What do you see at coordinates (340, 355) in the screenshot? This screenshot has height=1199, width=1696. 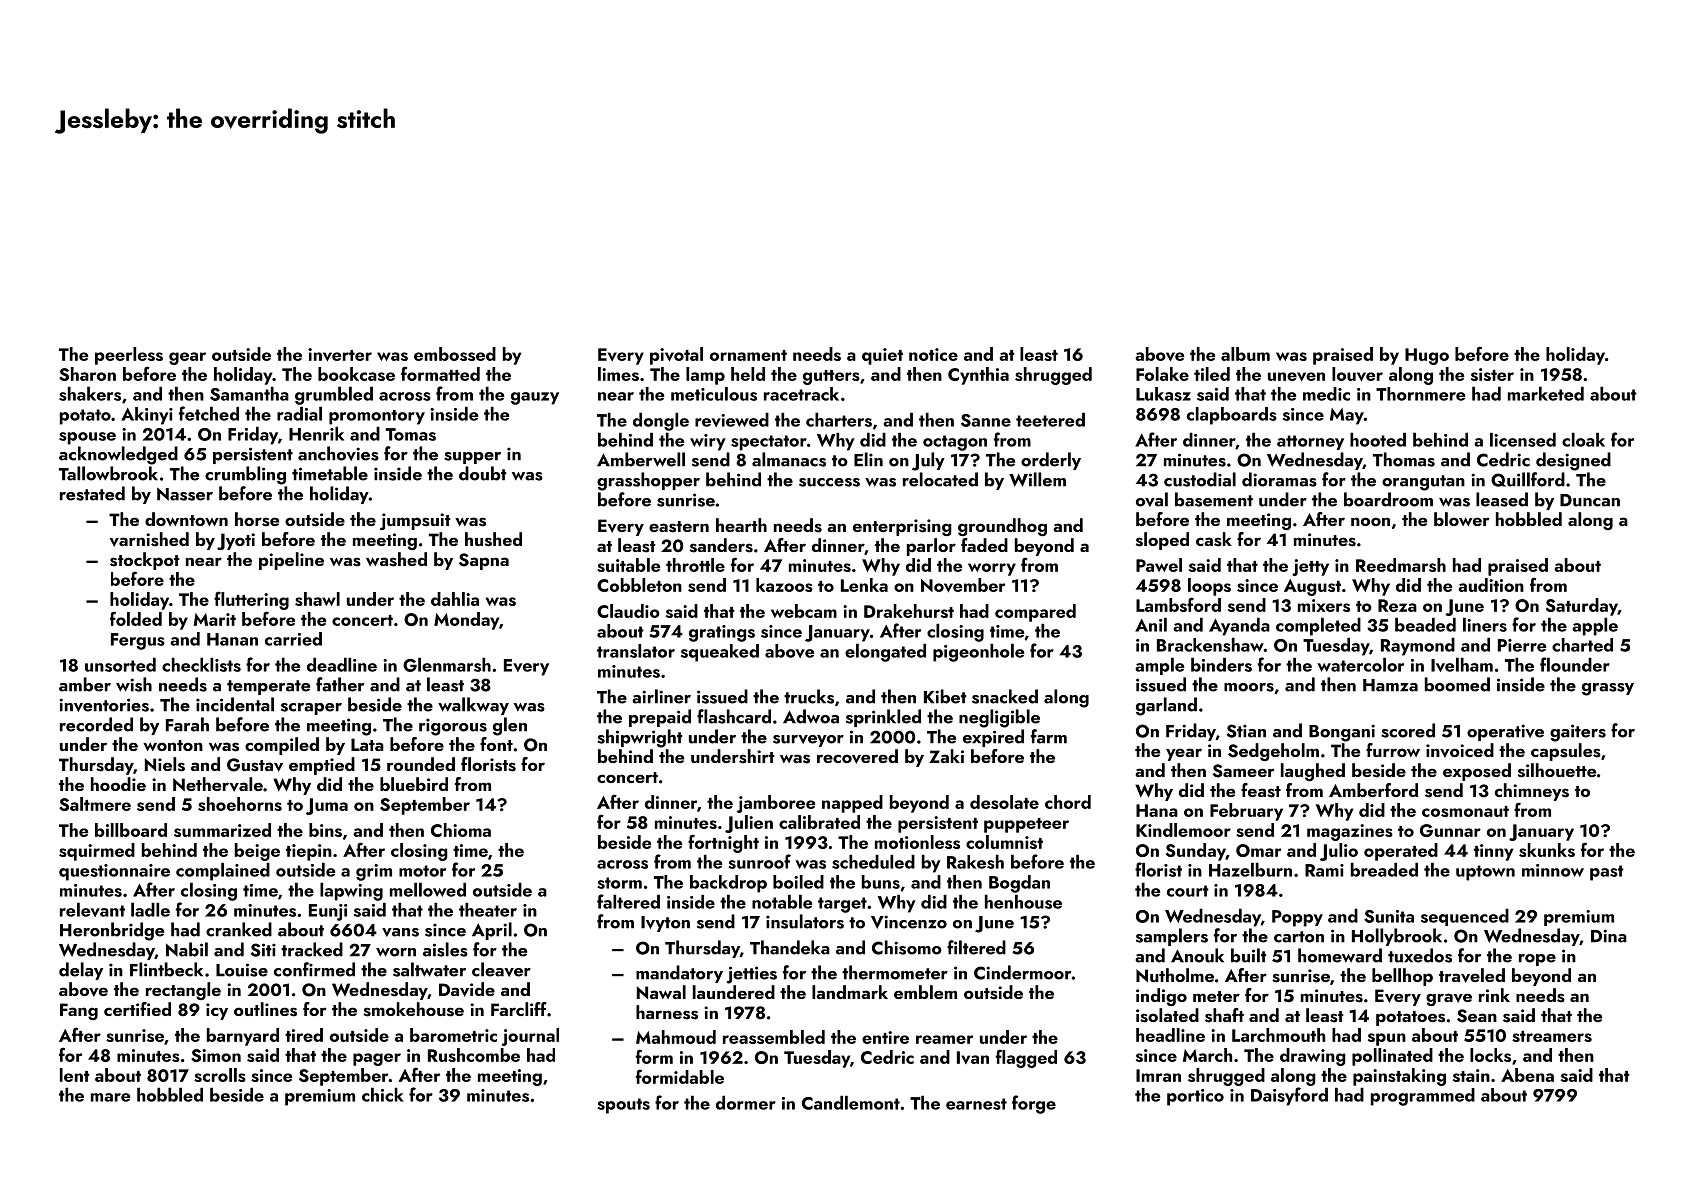 I see `inverter` at bounding box center [340, 355].
